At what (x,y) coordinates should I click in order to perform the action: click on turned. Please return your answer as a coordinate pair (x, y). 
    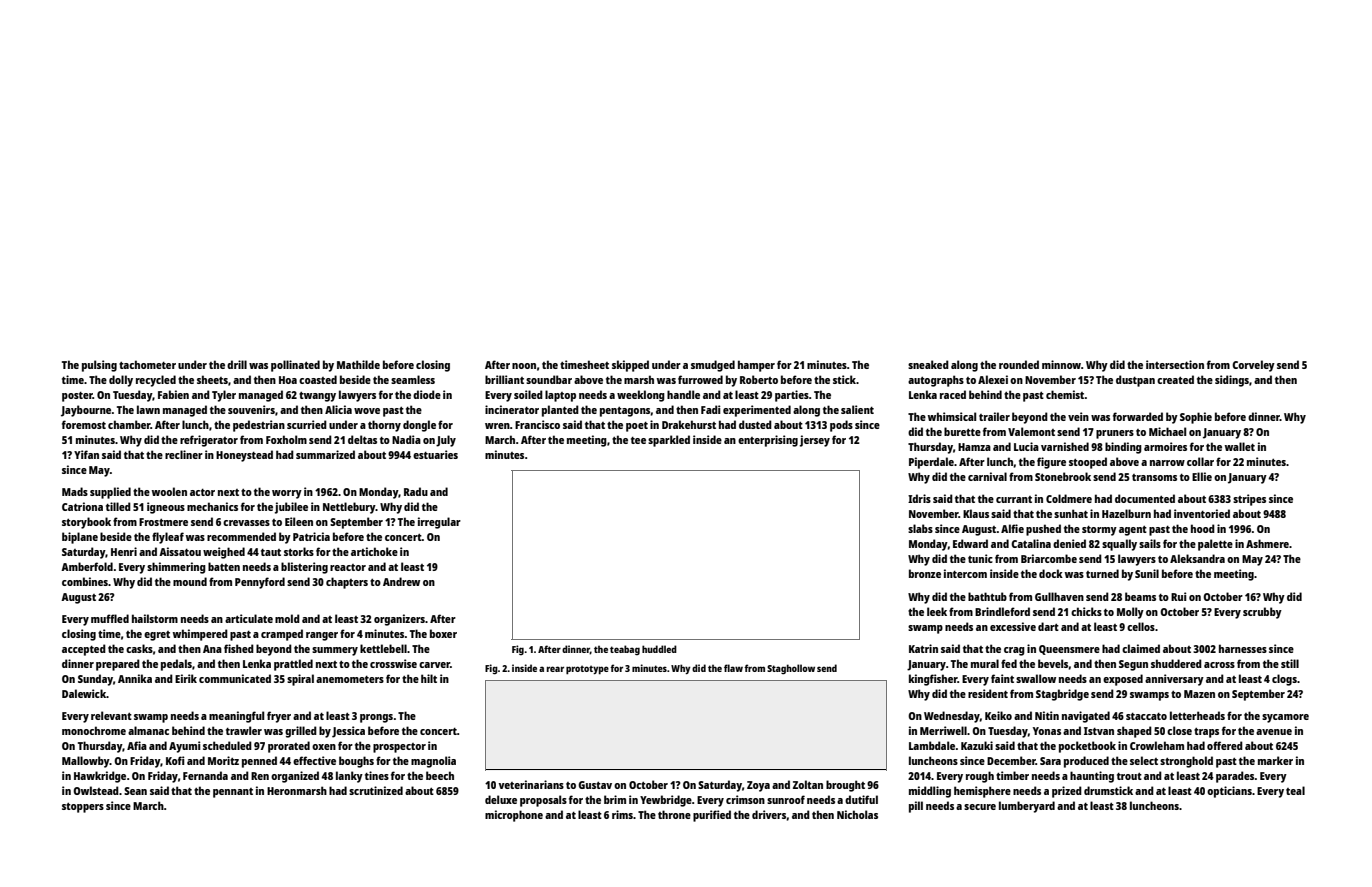
    Looking at the image, I should click on (1102, 573).
